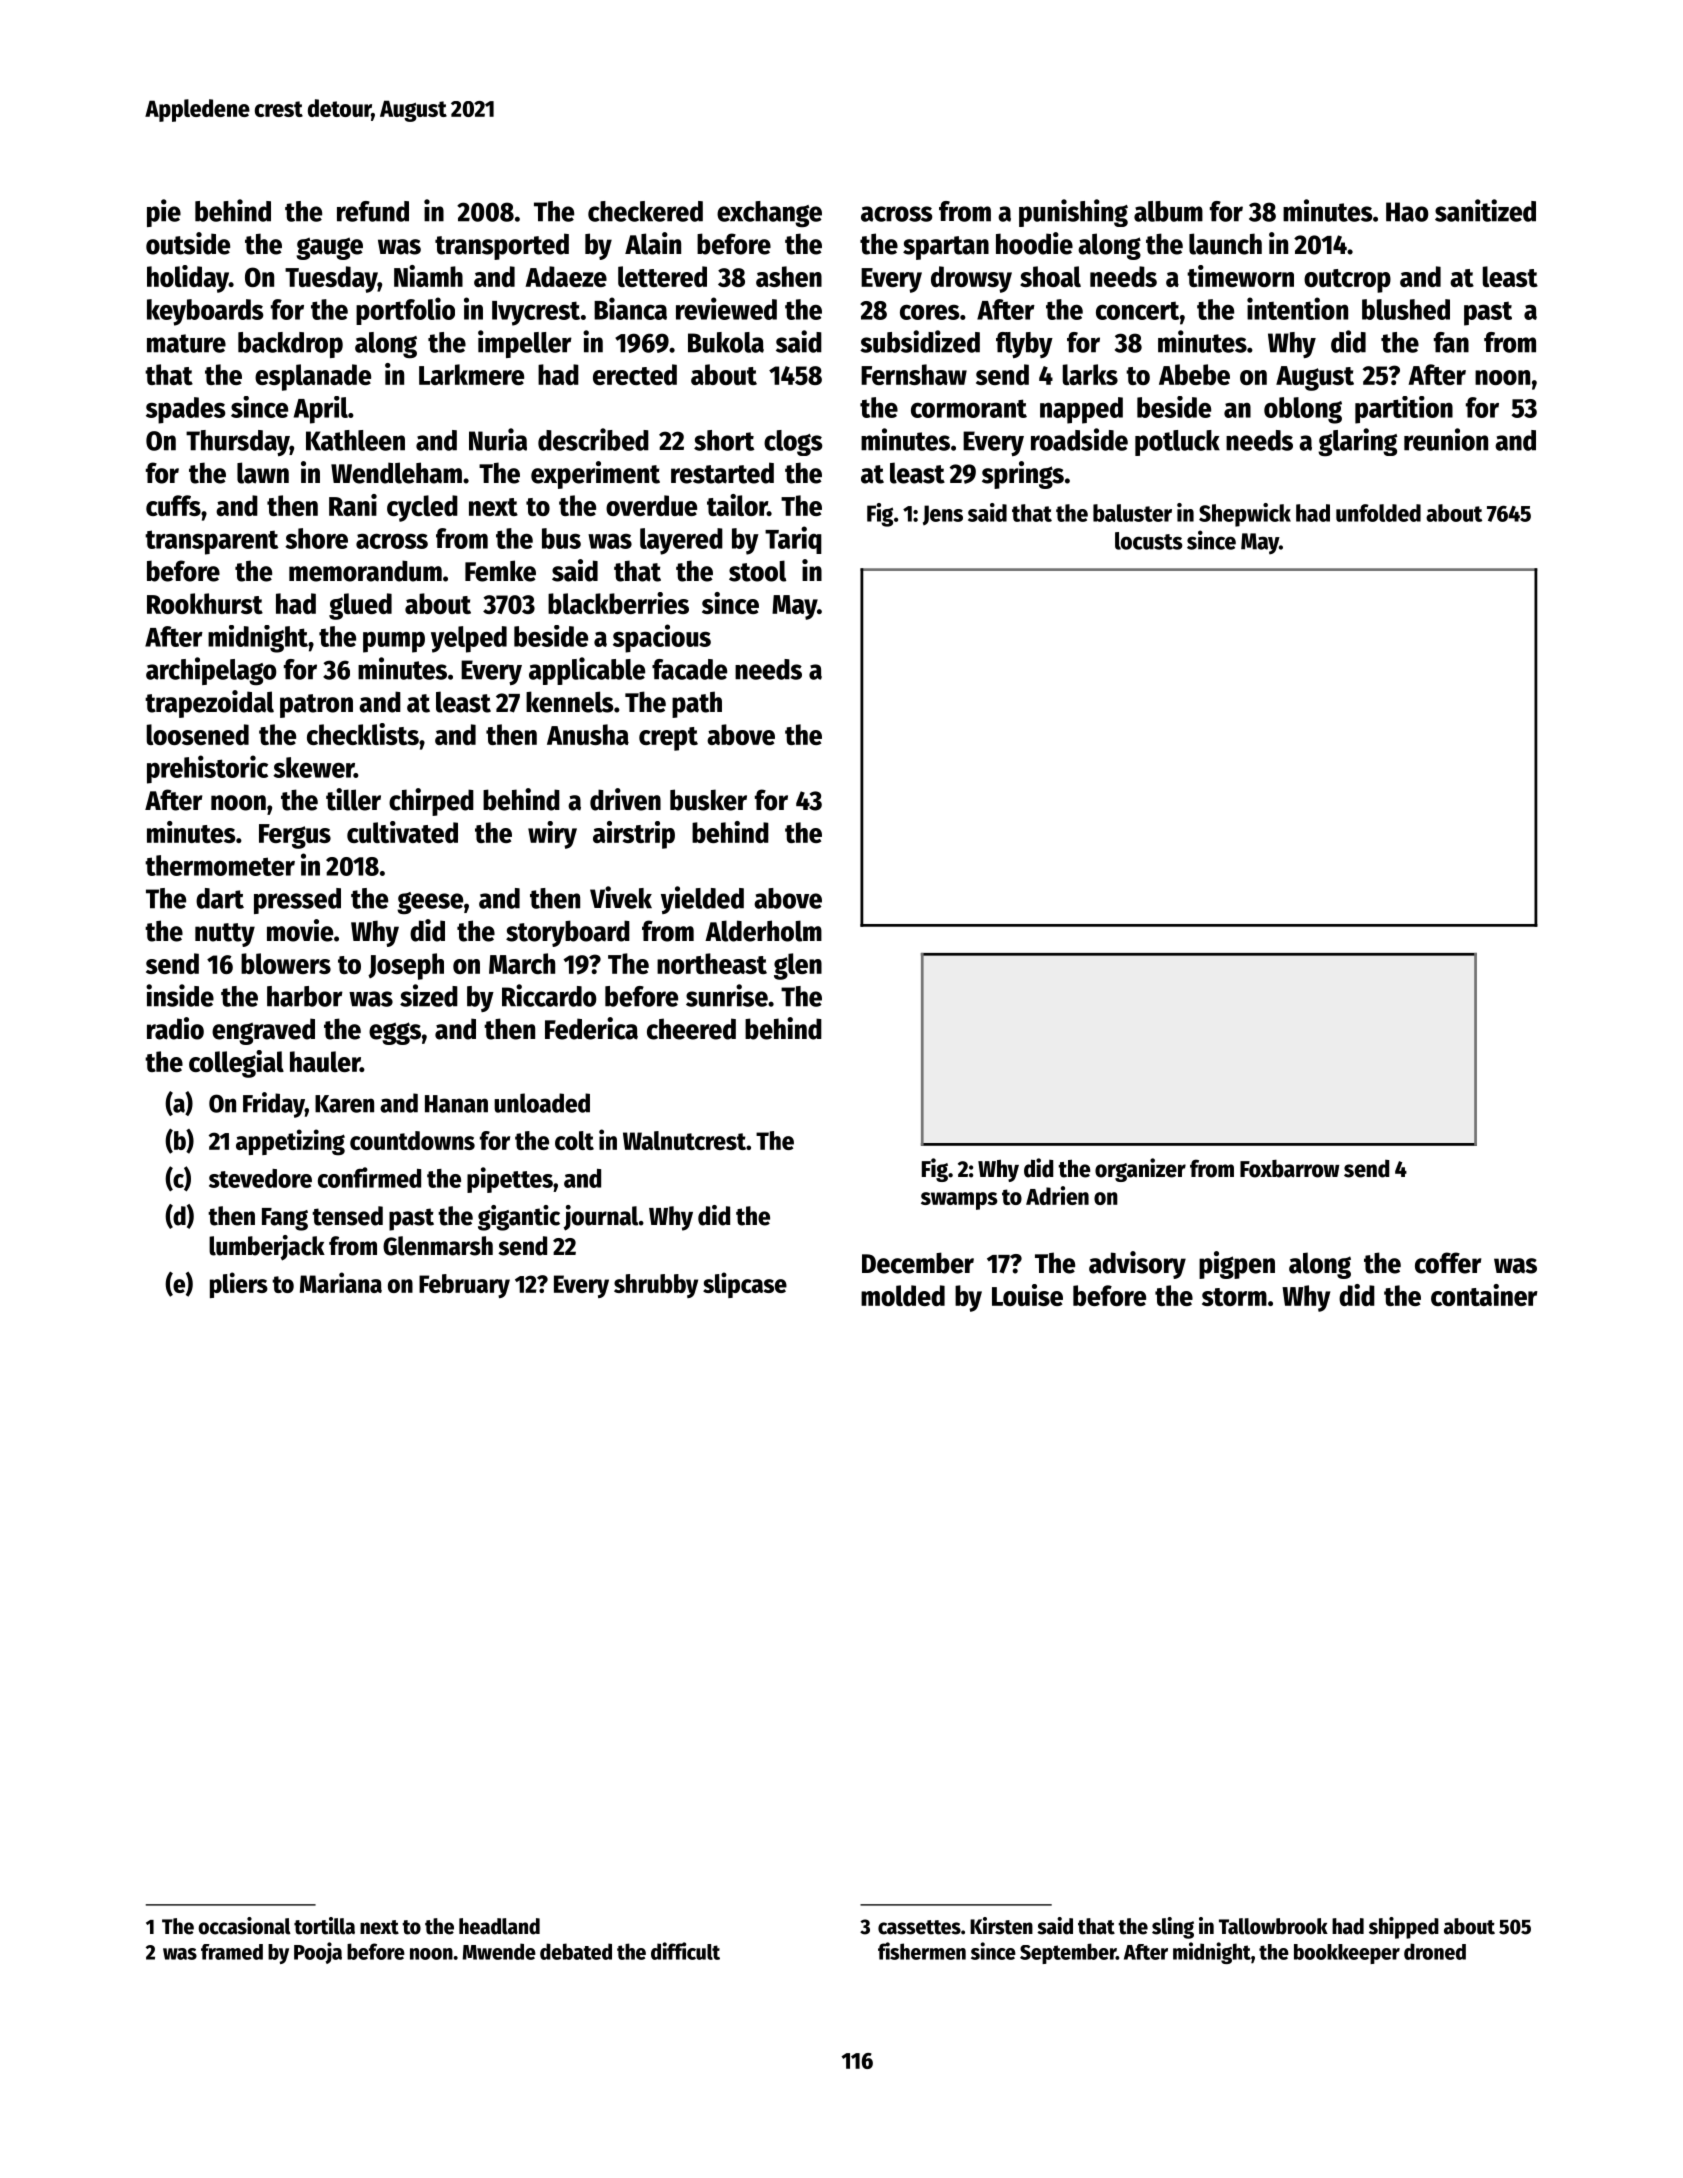  What do you see at coordinates (164, 213) in the page?
I see `pie` at bounding box center [164, 213].
